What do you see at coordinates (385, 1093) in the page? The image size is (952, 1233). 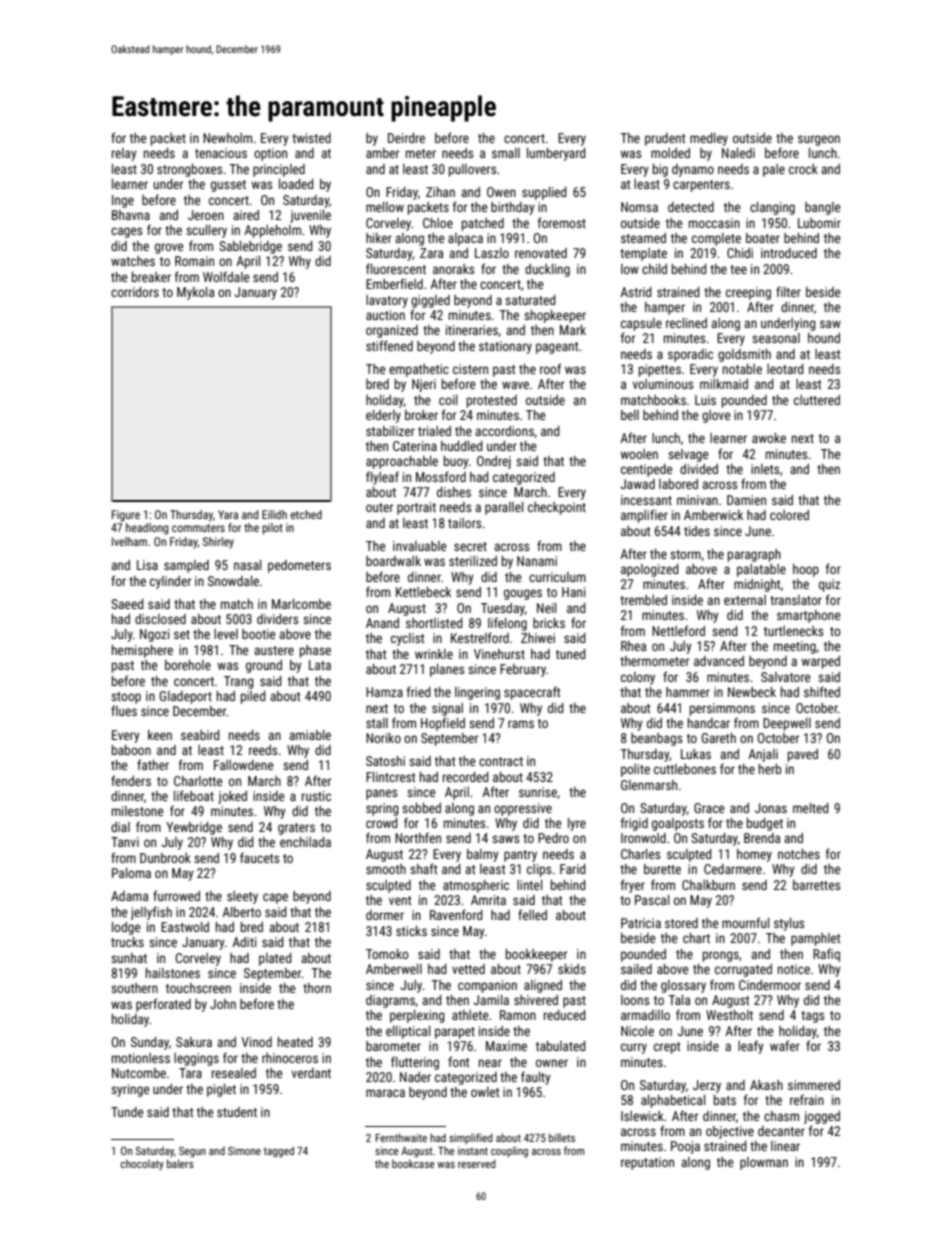 I see `maraca` at bounding box center [385, 1093].
